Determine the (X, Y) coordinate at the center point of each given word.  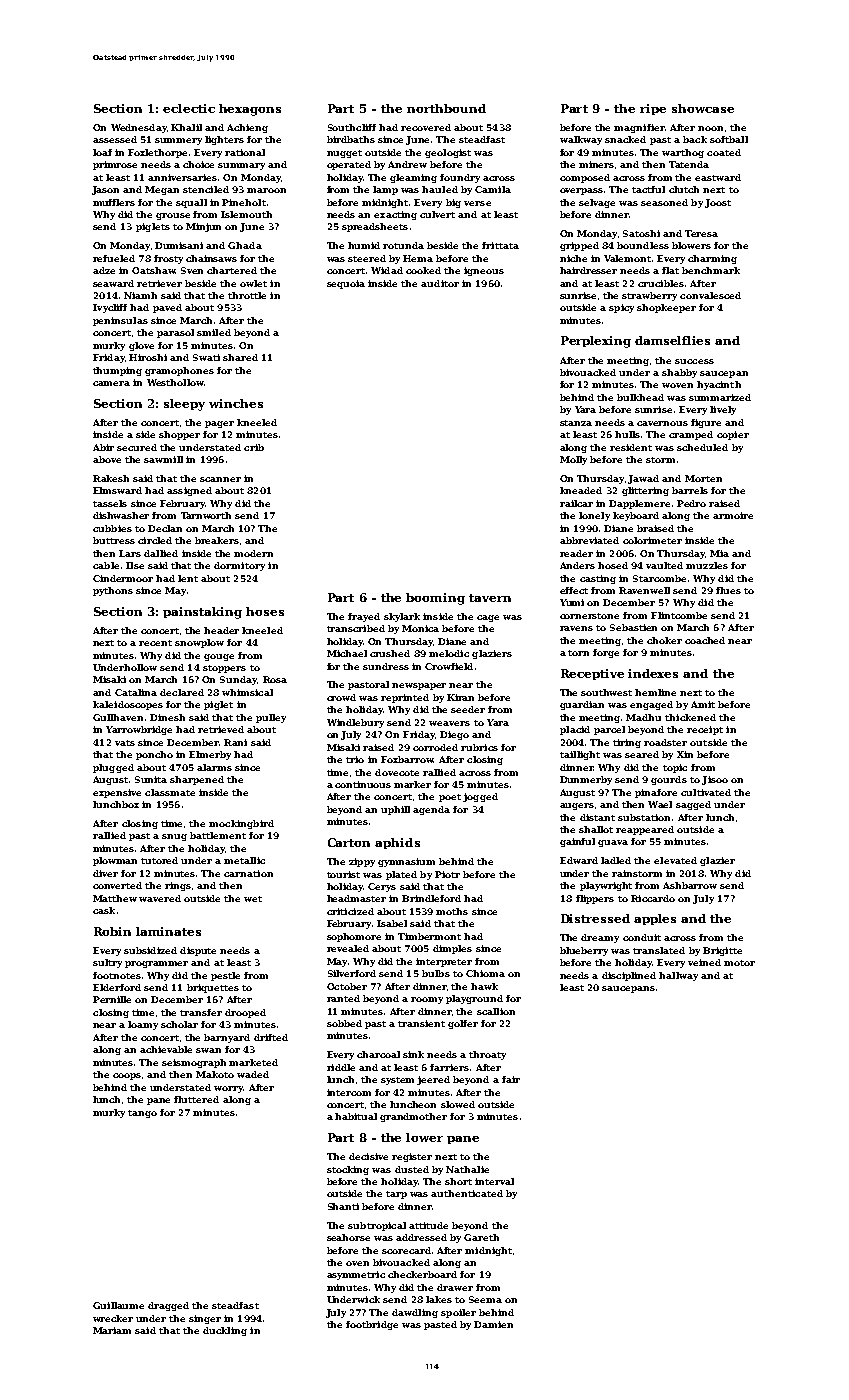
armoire (733, 515)
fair (511, 1079)
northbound (446, 108)
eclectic (189, 108)
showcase (703, 108)
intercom (349, 1092)
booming (435, 599)
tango (142, 1114)
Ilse (135, 565)
